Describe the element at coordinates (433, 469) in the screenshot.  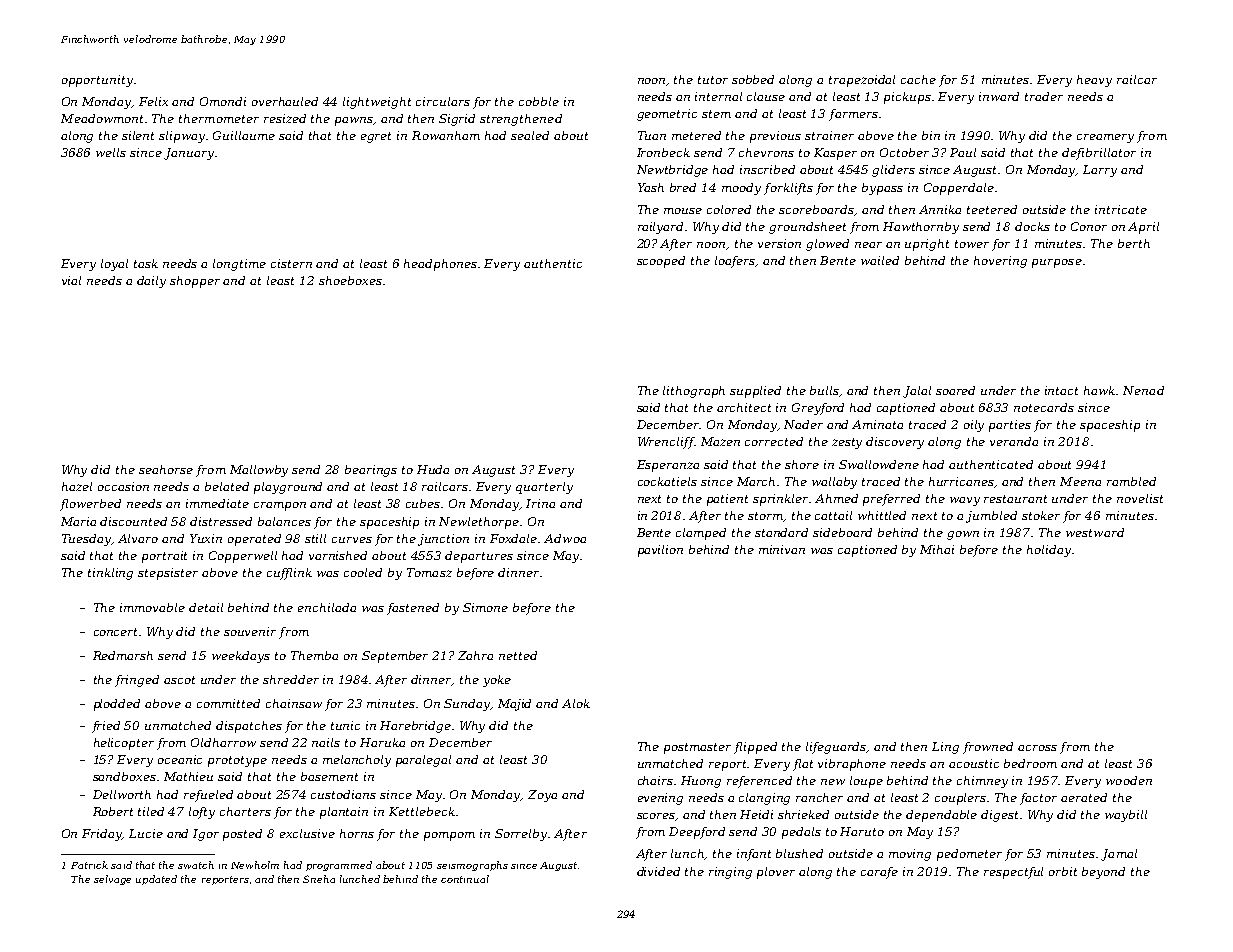
I see `Huda` at that location.
